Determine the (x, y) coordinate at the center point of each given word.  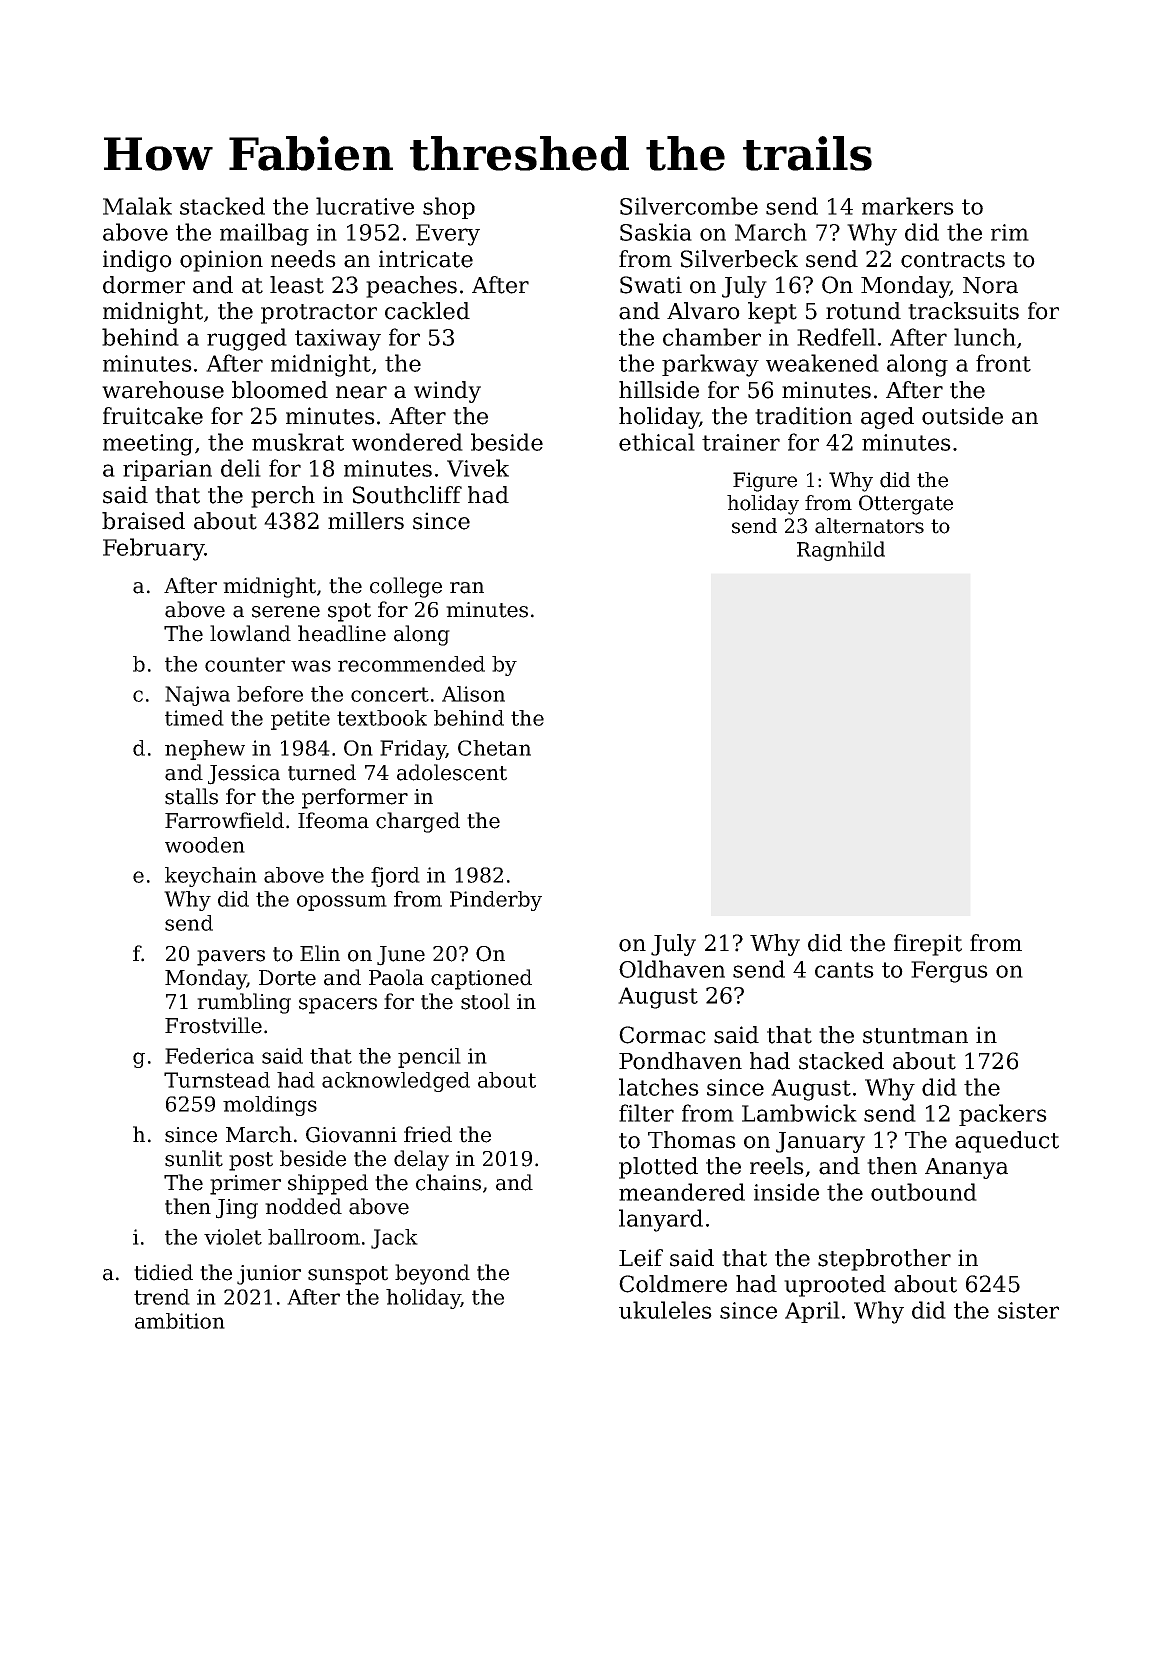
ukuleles (665, 1310)
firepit (928, 945)
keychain (211, 877)
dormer (144, 285)
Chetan (494, 748)
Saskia (656, 232)
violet (233, 1237)
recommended (411, 664)
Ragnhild (841, 551)
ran (467, 588)
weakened (822, 363)
